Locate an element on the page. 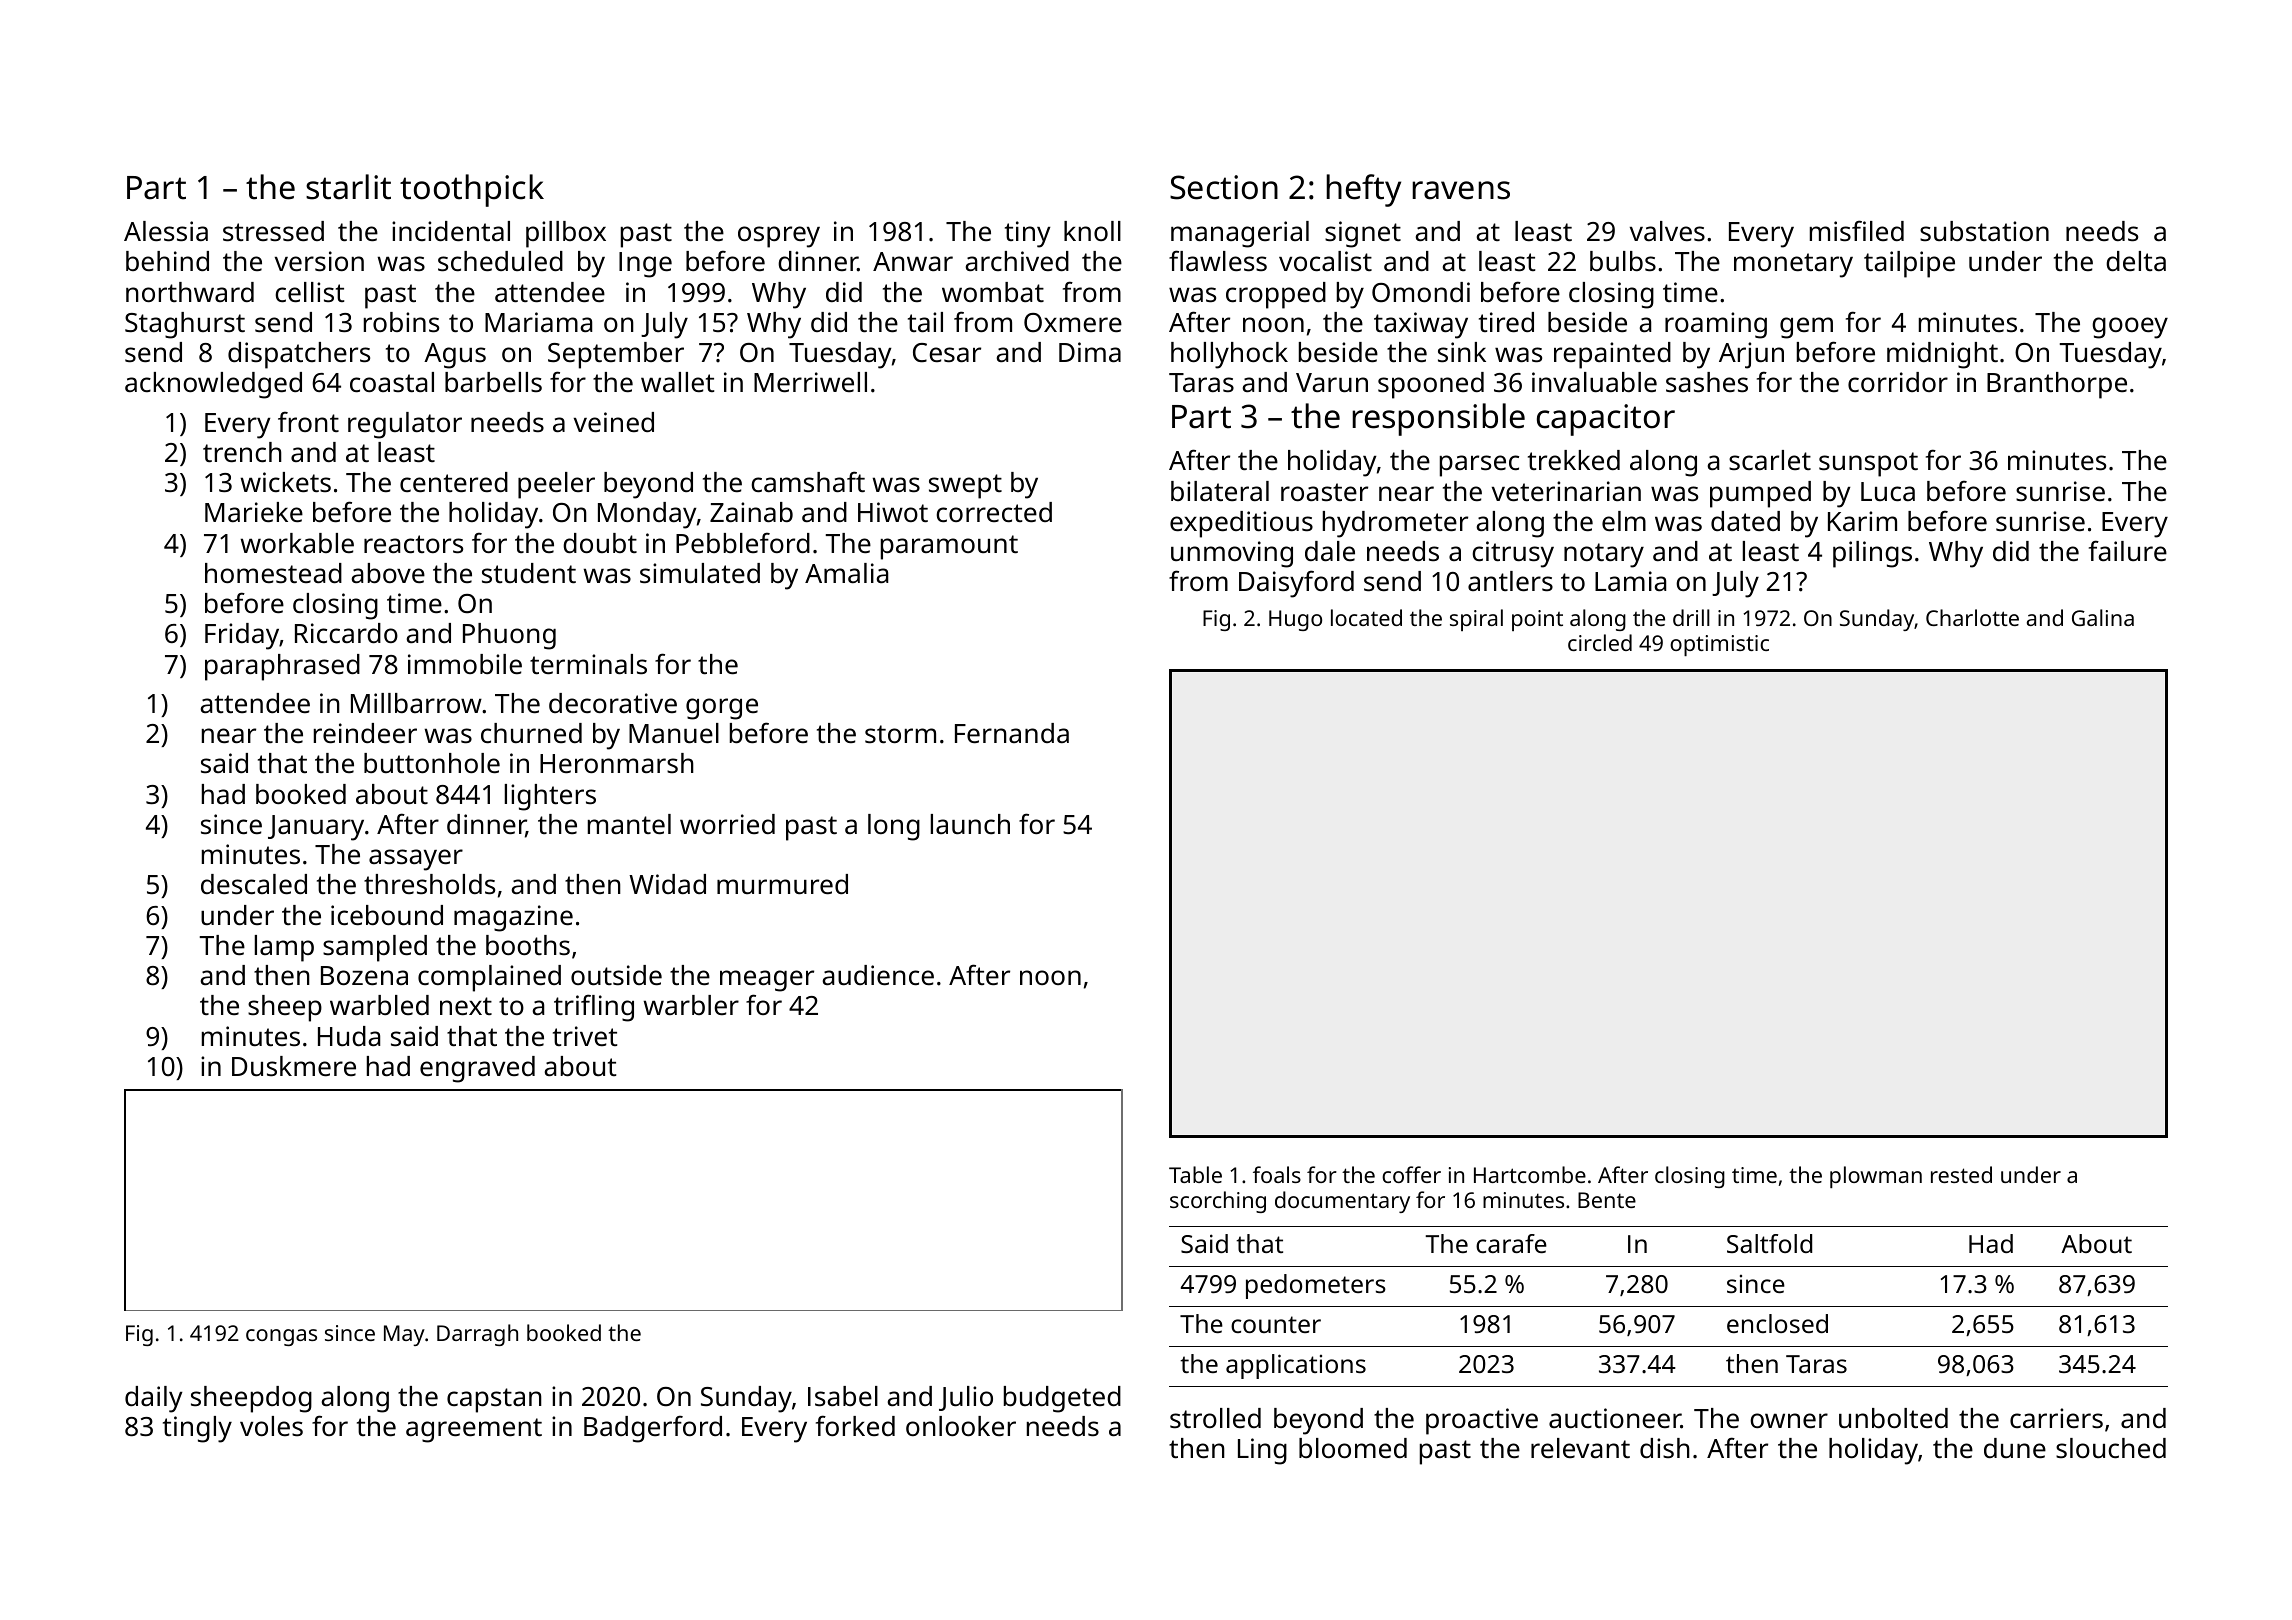 The image size is (2292, 1620). toothpick is located at coordinates (472, 190).
